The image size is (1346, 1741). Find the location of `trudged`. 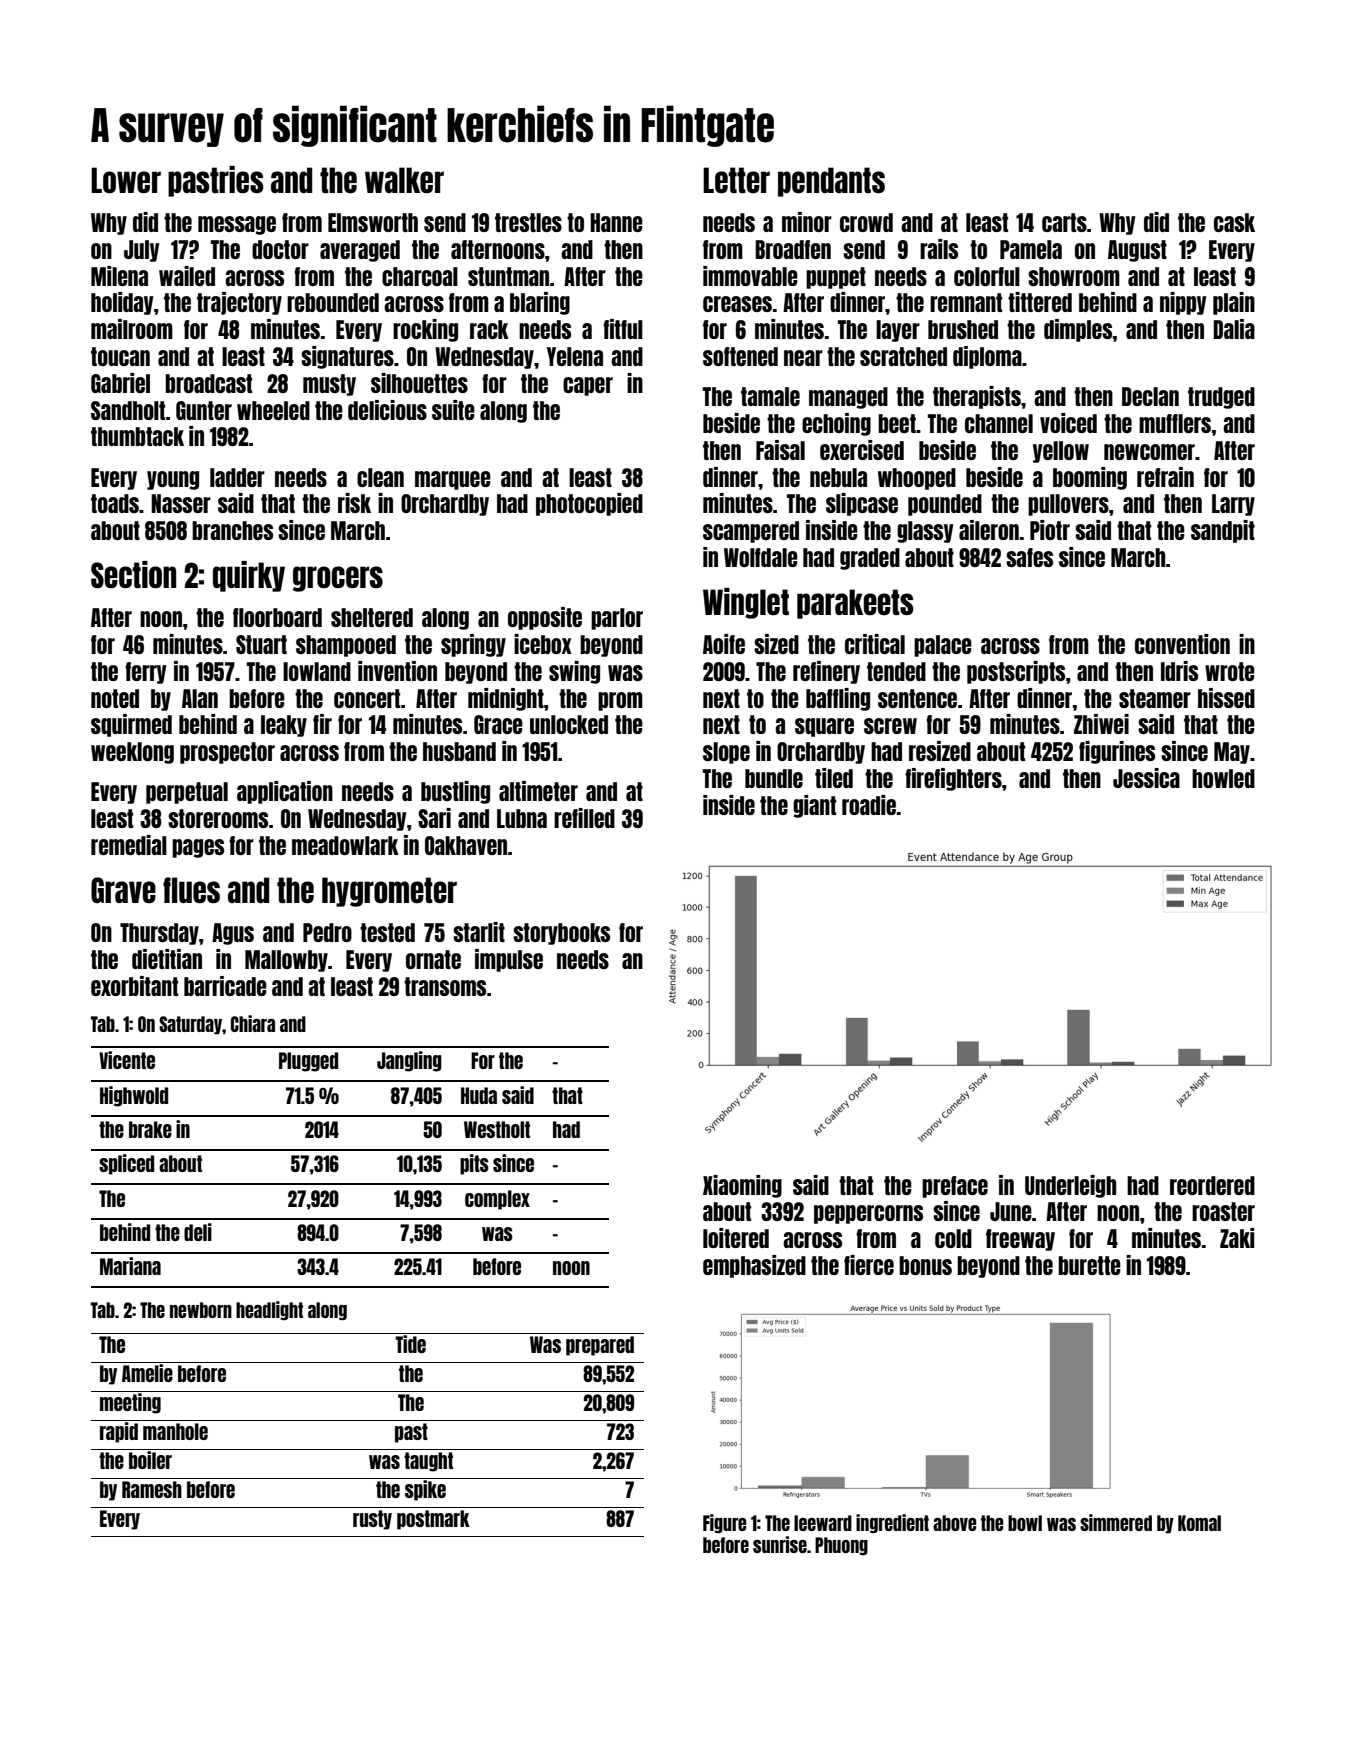

trudged is located at coordinates (1221, 398).
